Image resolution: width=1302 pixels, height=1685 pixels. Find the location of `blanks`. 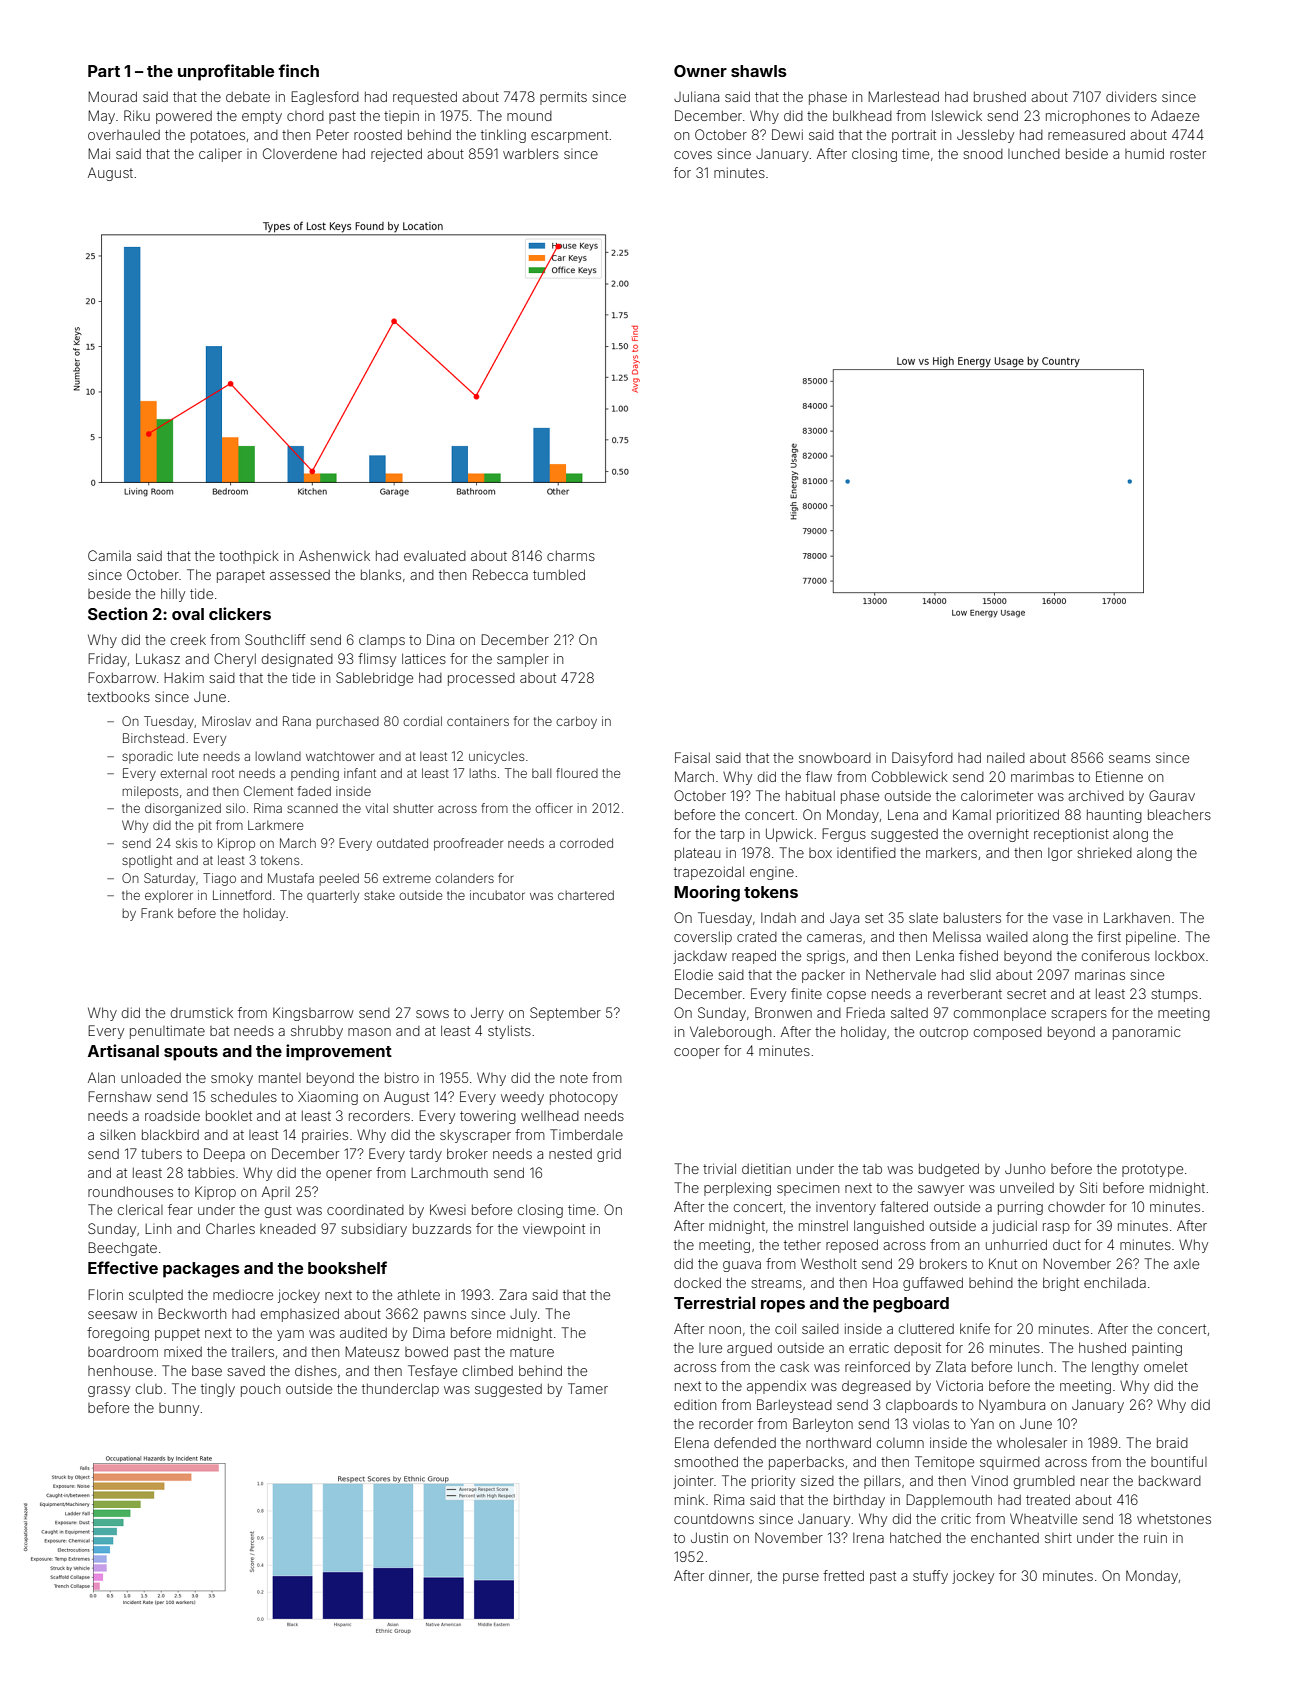

blanks is located at coordinates (381, 574).
